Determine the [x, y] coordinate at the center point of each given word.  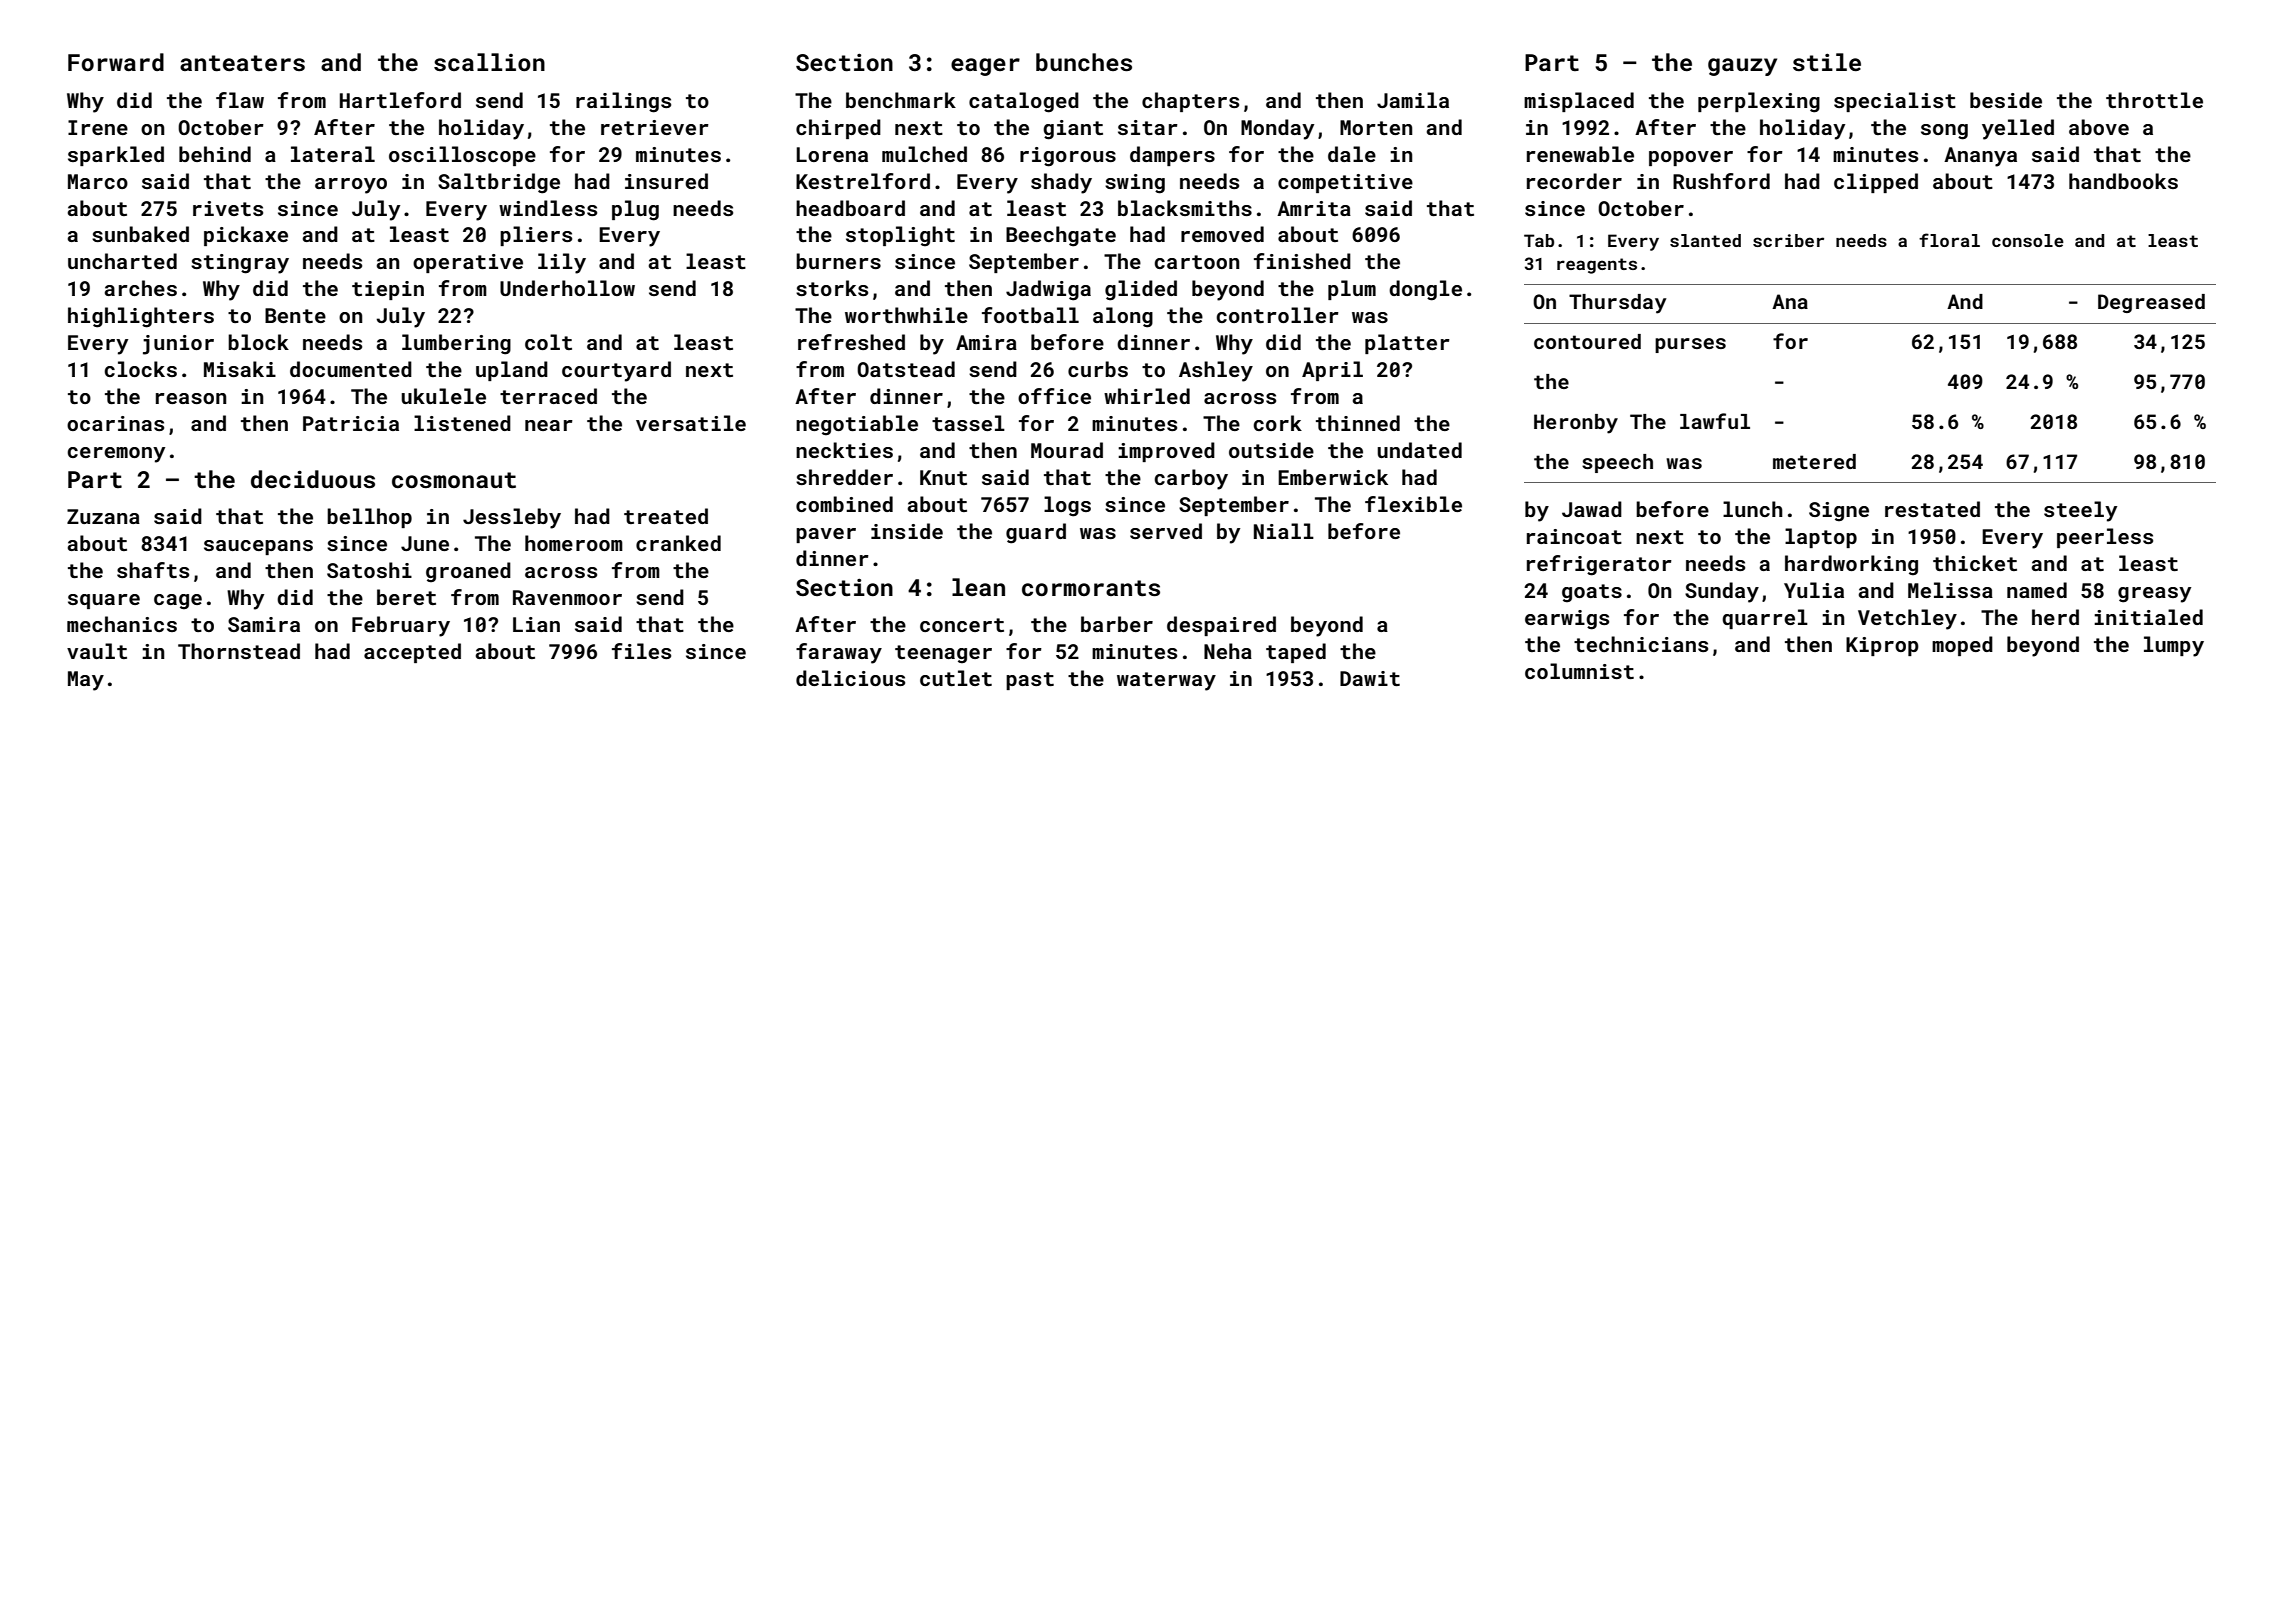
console [2028, 240]
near [549, 425]
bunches [1084, 62]
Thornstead [239, 651]
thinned [1358, 423]
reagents [1597, 266]
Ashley [1216, 371]
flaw [240, 100]
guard [1036, 533]
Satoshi [369, 570]
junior [178, 345]
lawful [1715, 421]
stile [1827, 62]
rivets [228, 208]
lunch [1753, 509]
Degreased [2151, 303]
